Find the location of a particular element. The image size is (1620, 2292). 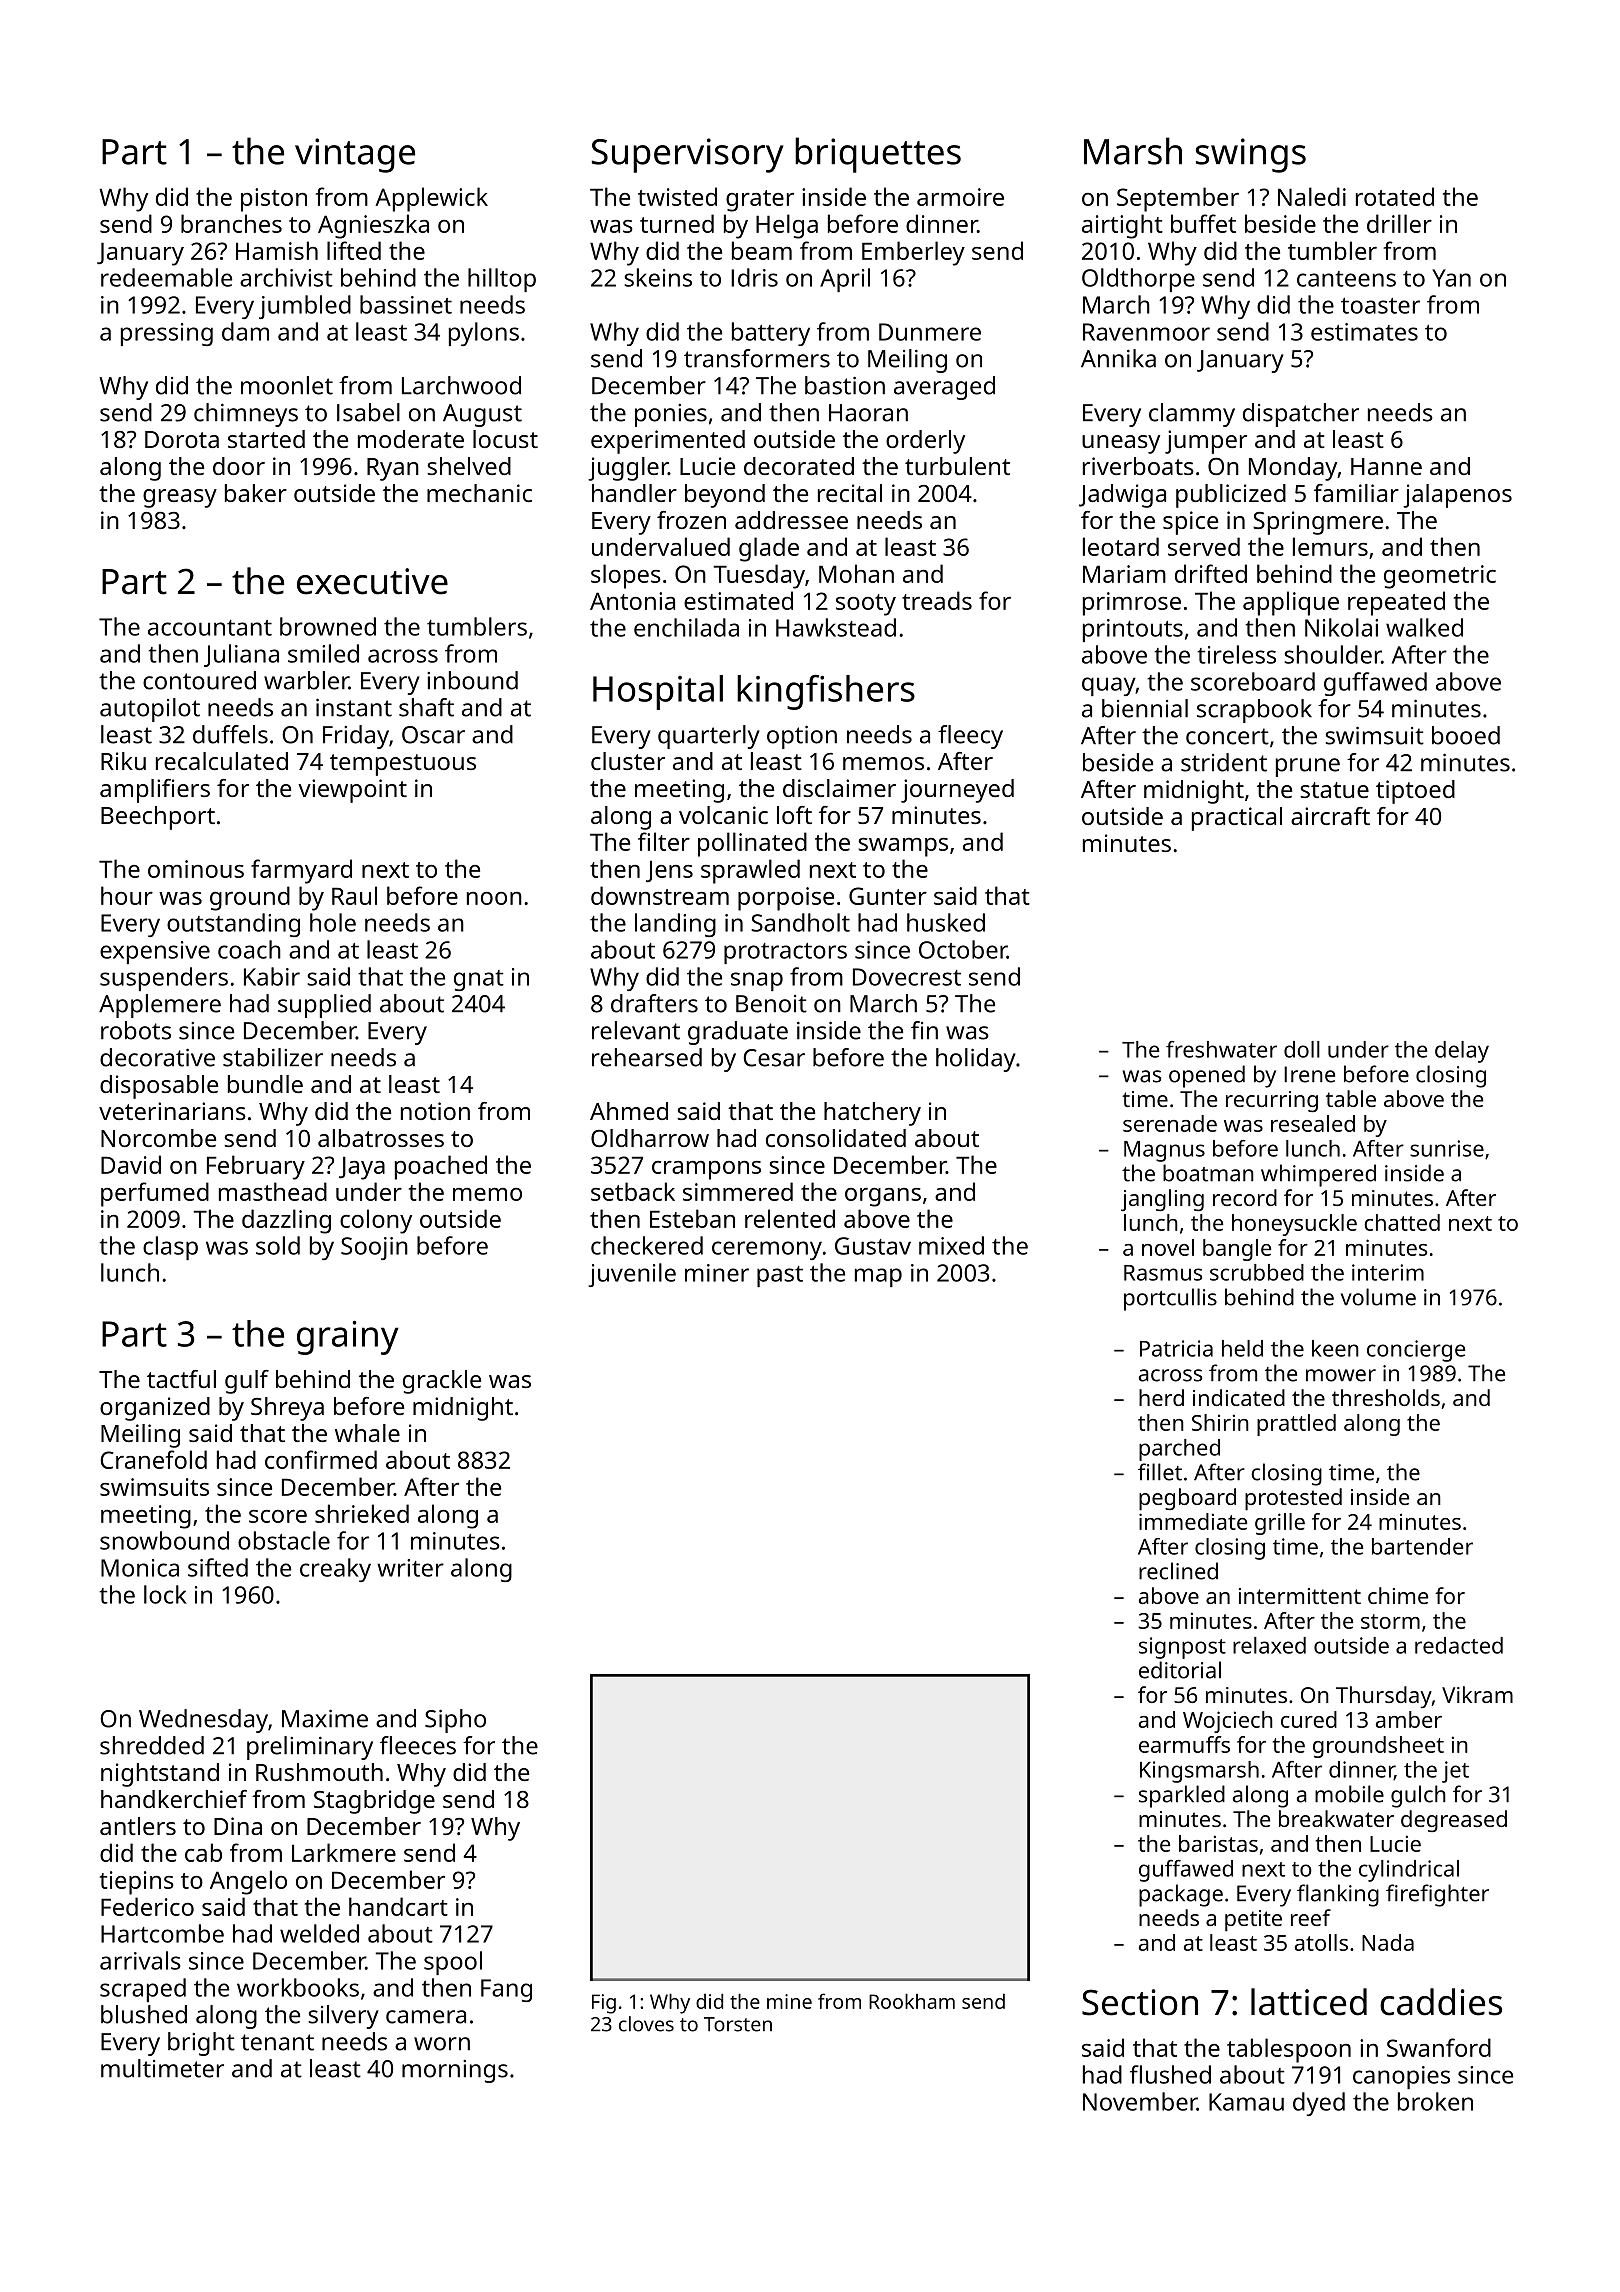

estimates is located at coordinates (1364, 332).
